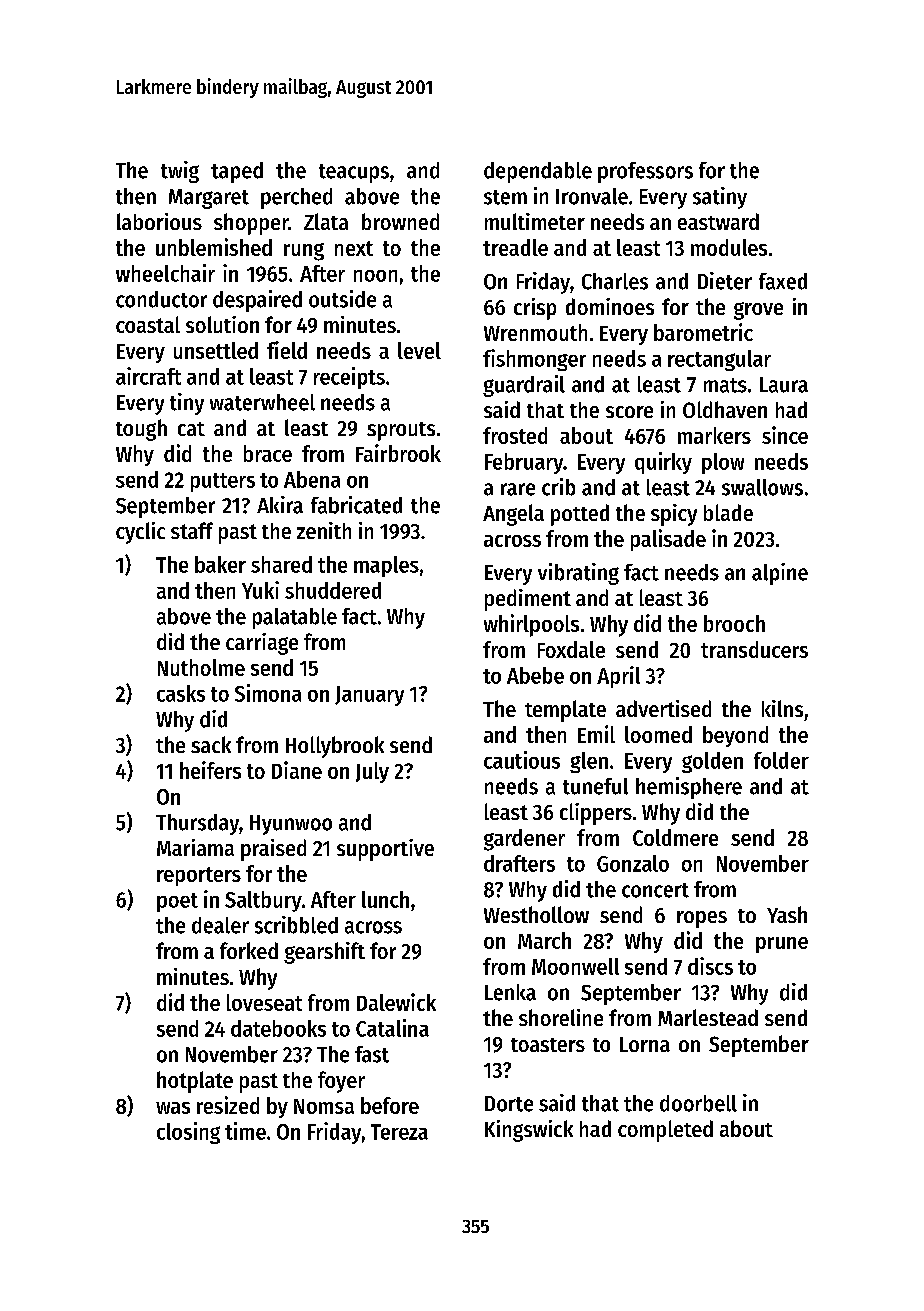 The image size is (924, 1311). Describe the element at coordinates (181, 693) in the screenshot. I see `casks` at that location.
